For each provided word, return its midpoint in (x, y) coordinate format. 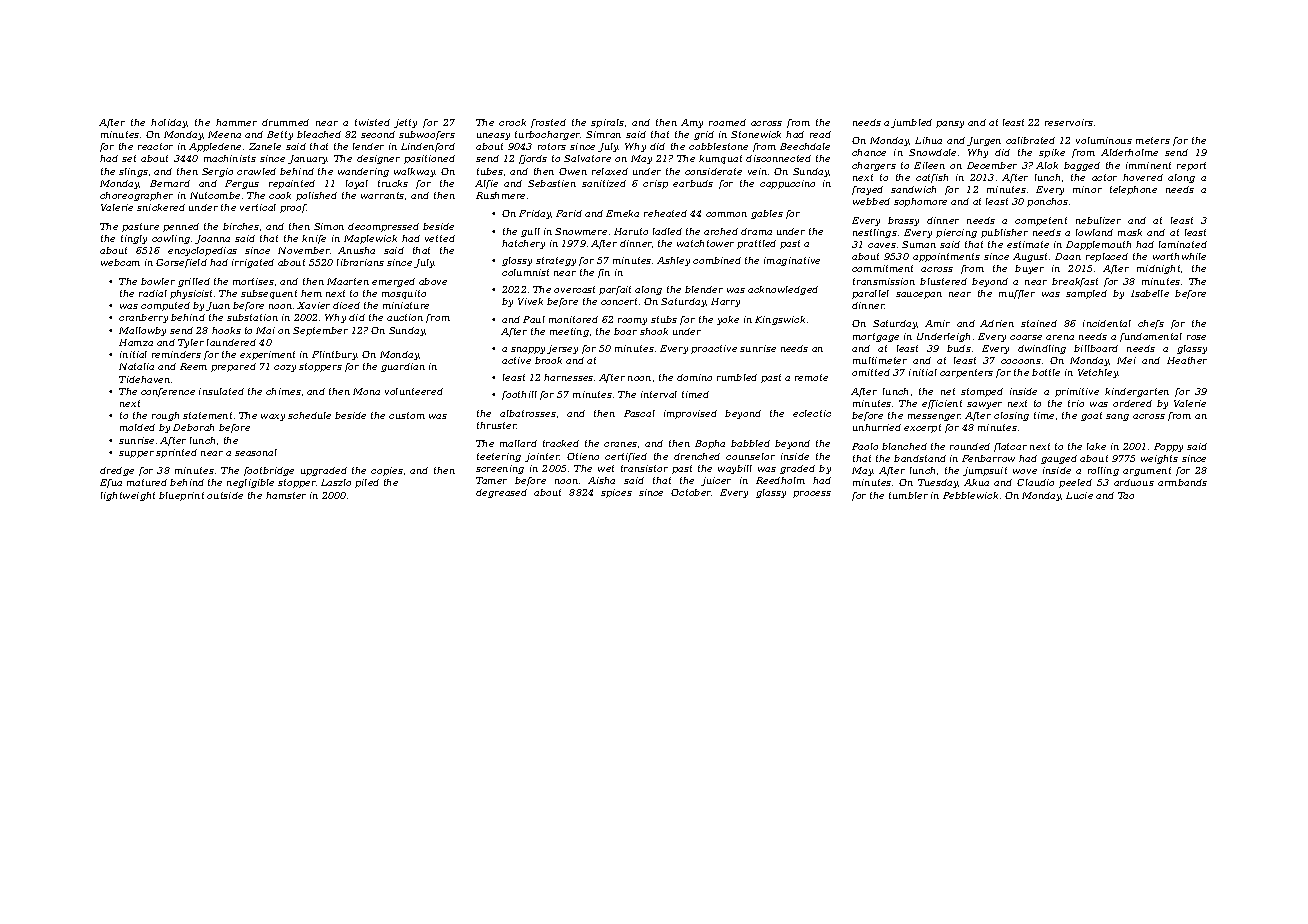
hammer (236, 122)
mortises (253, 281)
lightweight (128, 496)
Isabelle (1150, 293)
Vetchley (1098, 373)
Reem (193, 366)
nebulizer (1098, 220)
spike (1052, 153)
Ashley (673, 261)
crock (512, 122)
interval (659, 394)
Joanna (212, 239)
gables (767, 214)
